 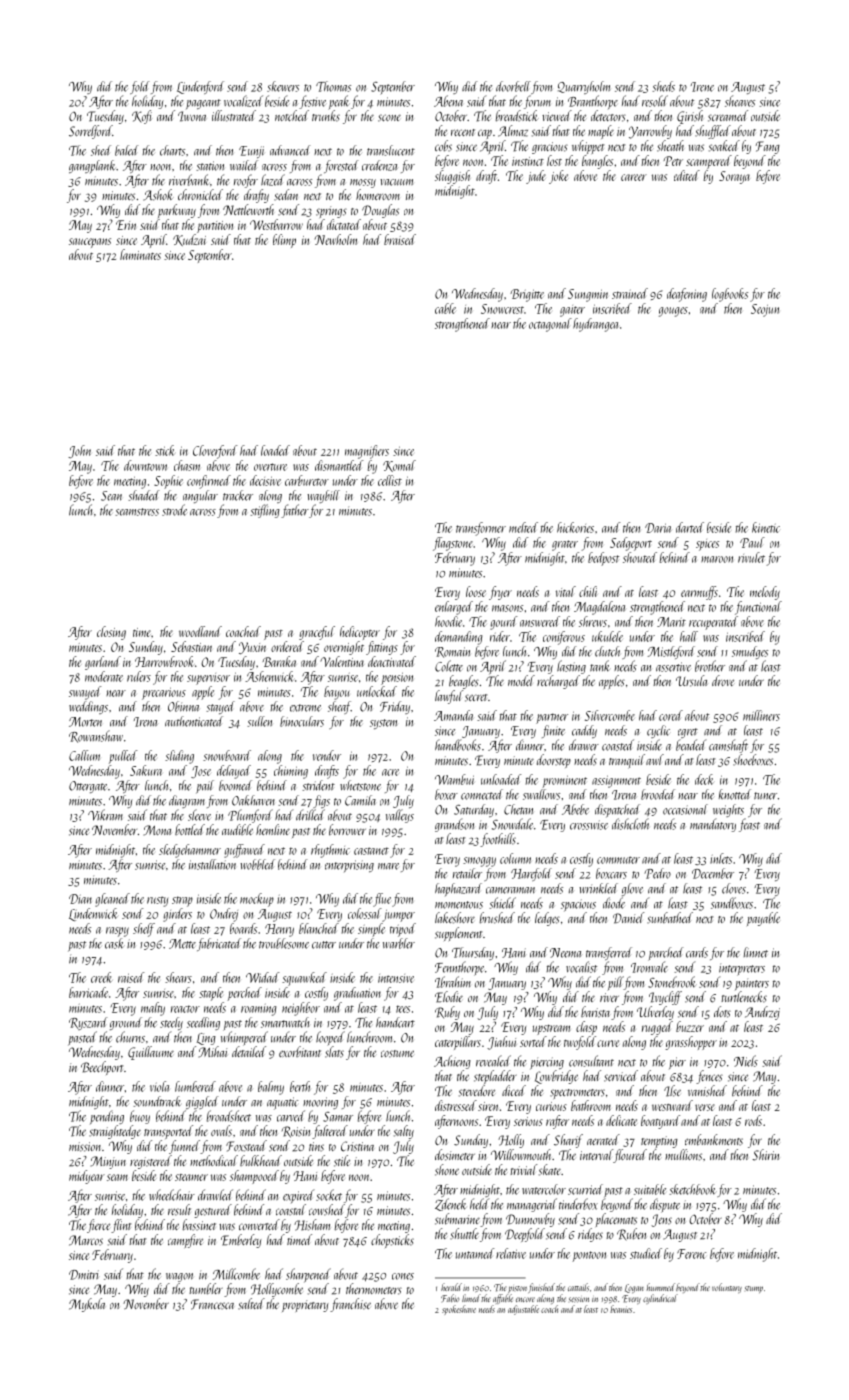 What do you see at coordinates (212, 1304) in the screenshot?
I see `Francesca` at bounding box center [212, 1304].
